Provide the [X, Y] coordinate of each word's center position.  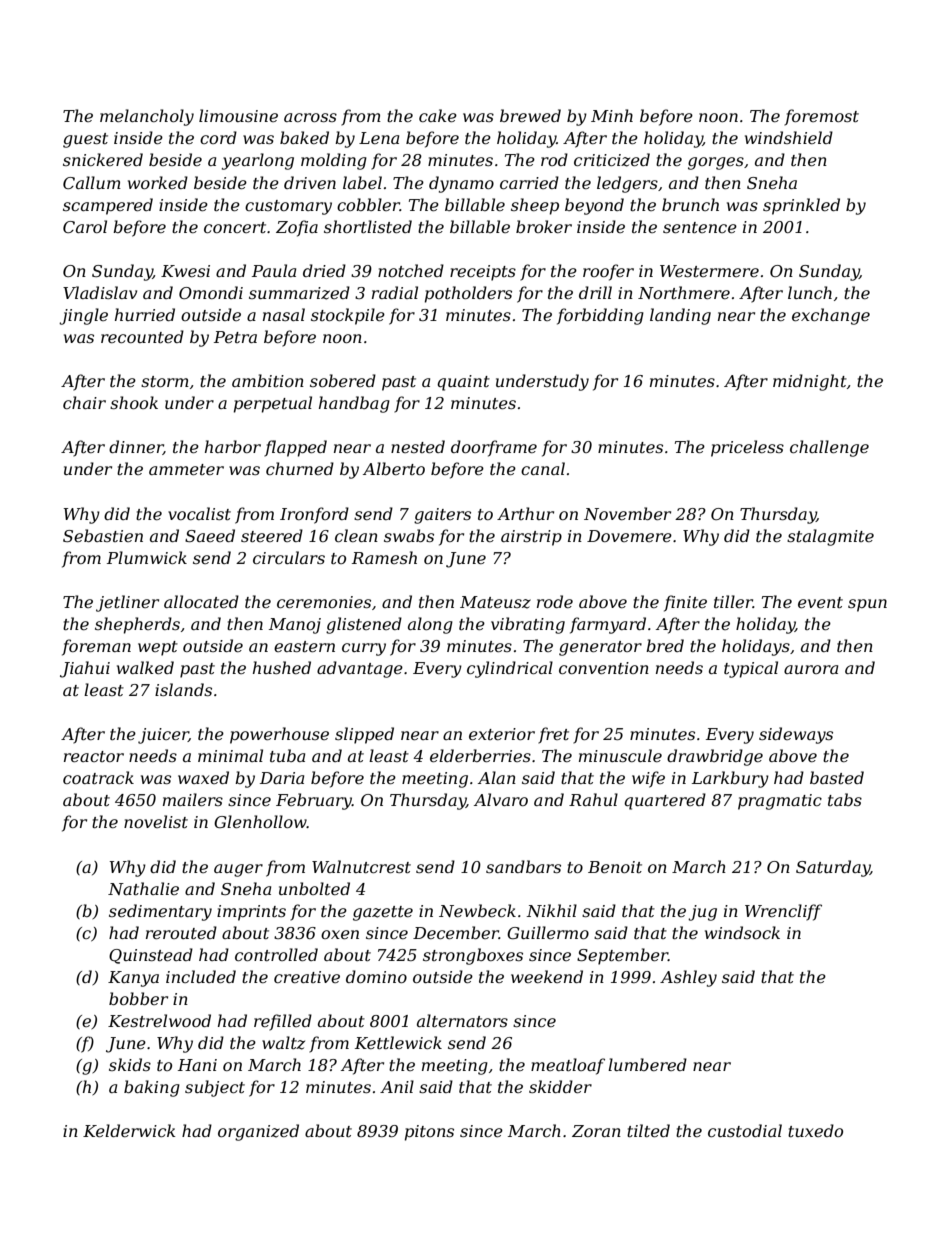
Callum [92, 182]
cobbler [368, 204]
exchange [831, 316]
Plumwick [147, 557]
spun [867, 605]
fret [553, 735]
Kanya [133, 979]
